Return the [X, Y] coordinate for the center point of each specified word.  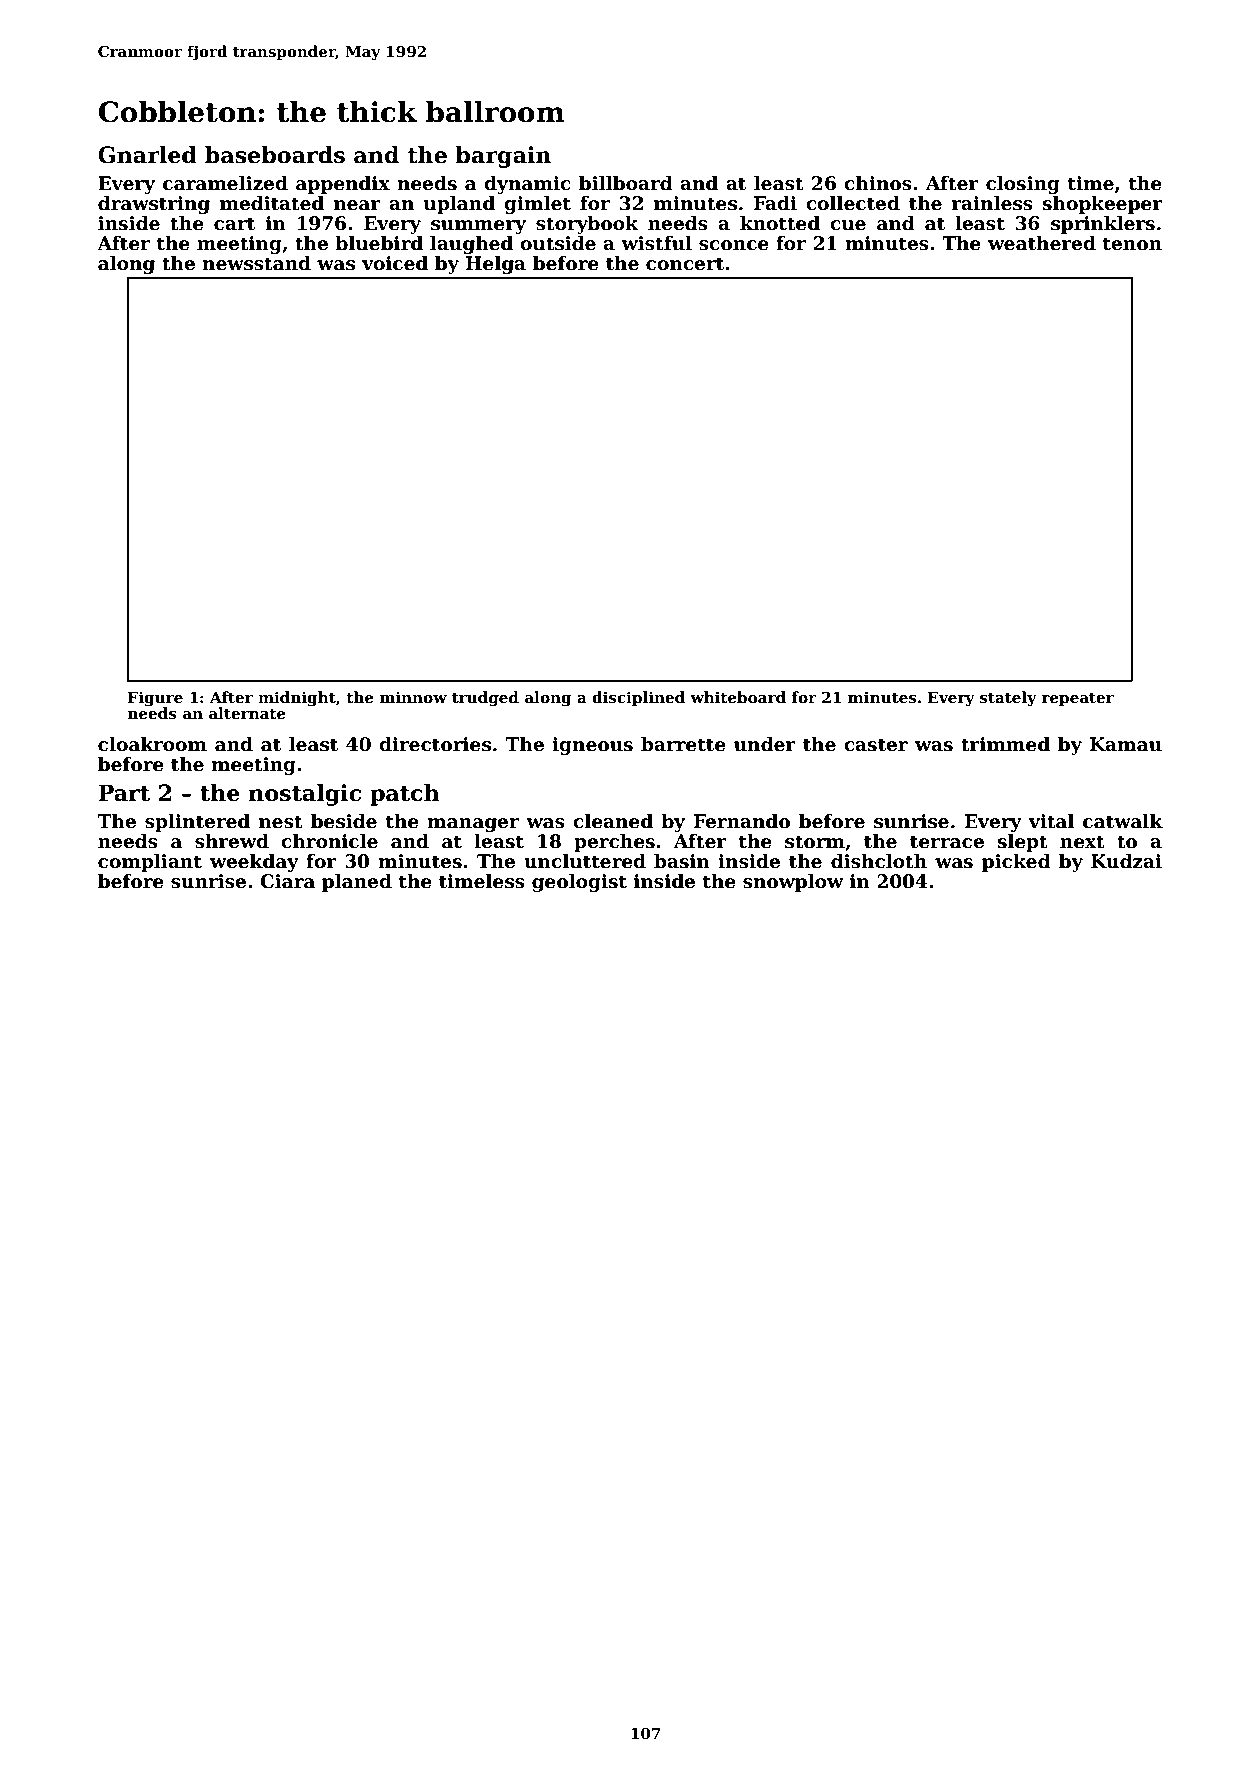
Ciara [287, 881]
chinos [878, 183]
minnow [413, 697]
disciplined [638, 698]
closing [1023, 185]
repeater [1077, 699]
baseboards [275, 155]
